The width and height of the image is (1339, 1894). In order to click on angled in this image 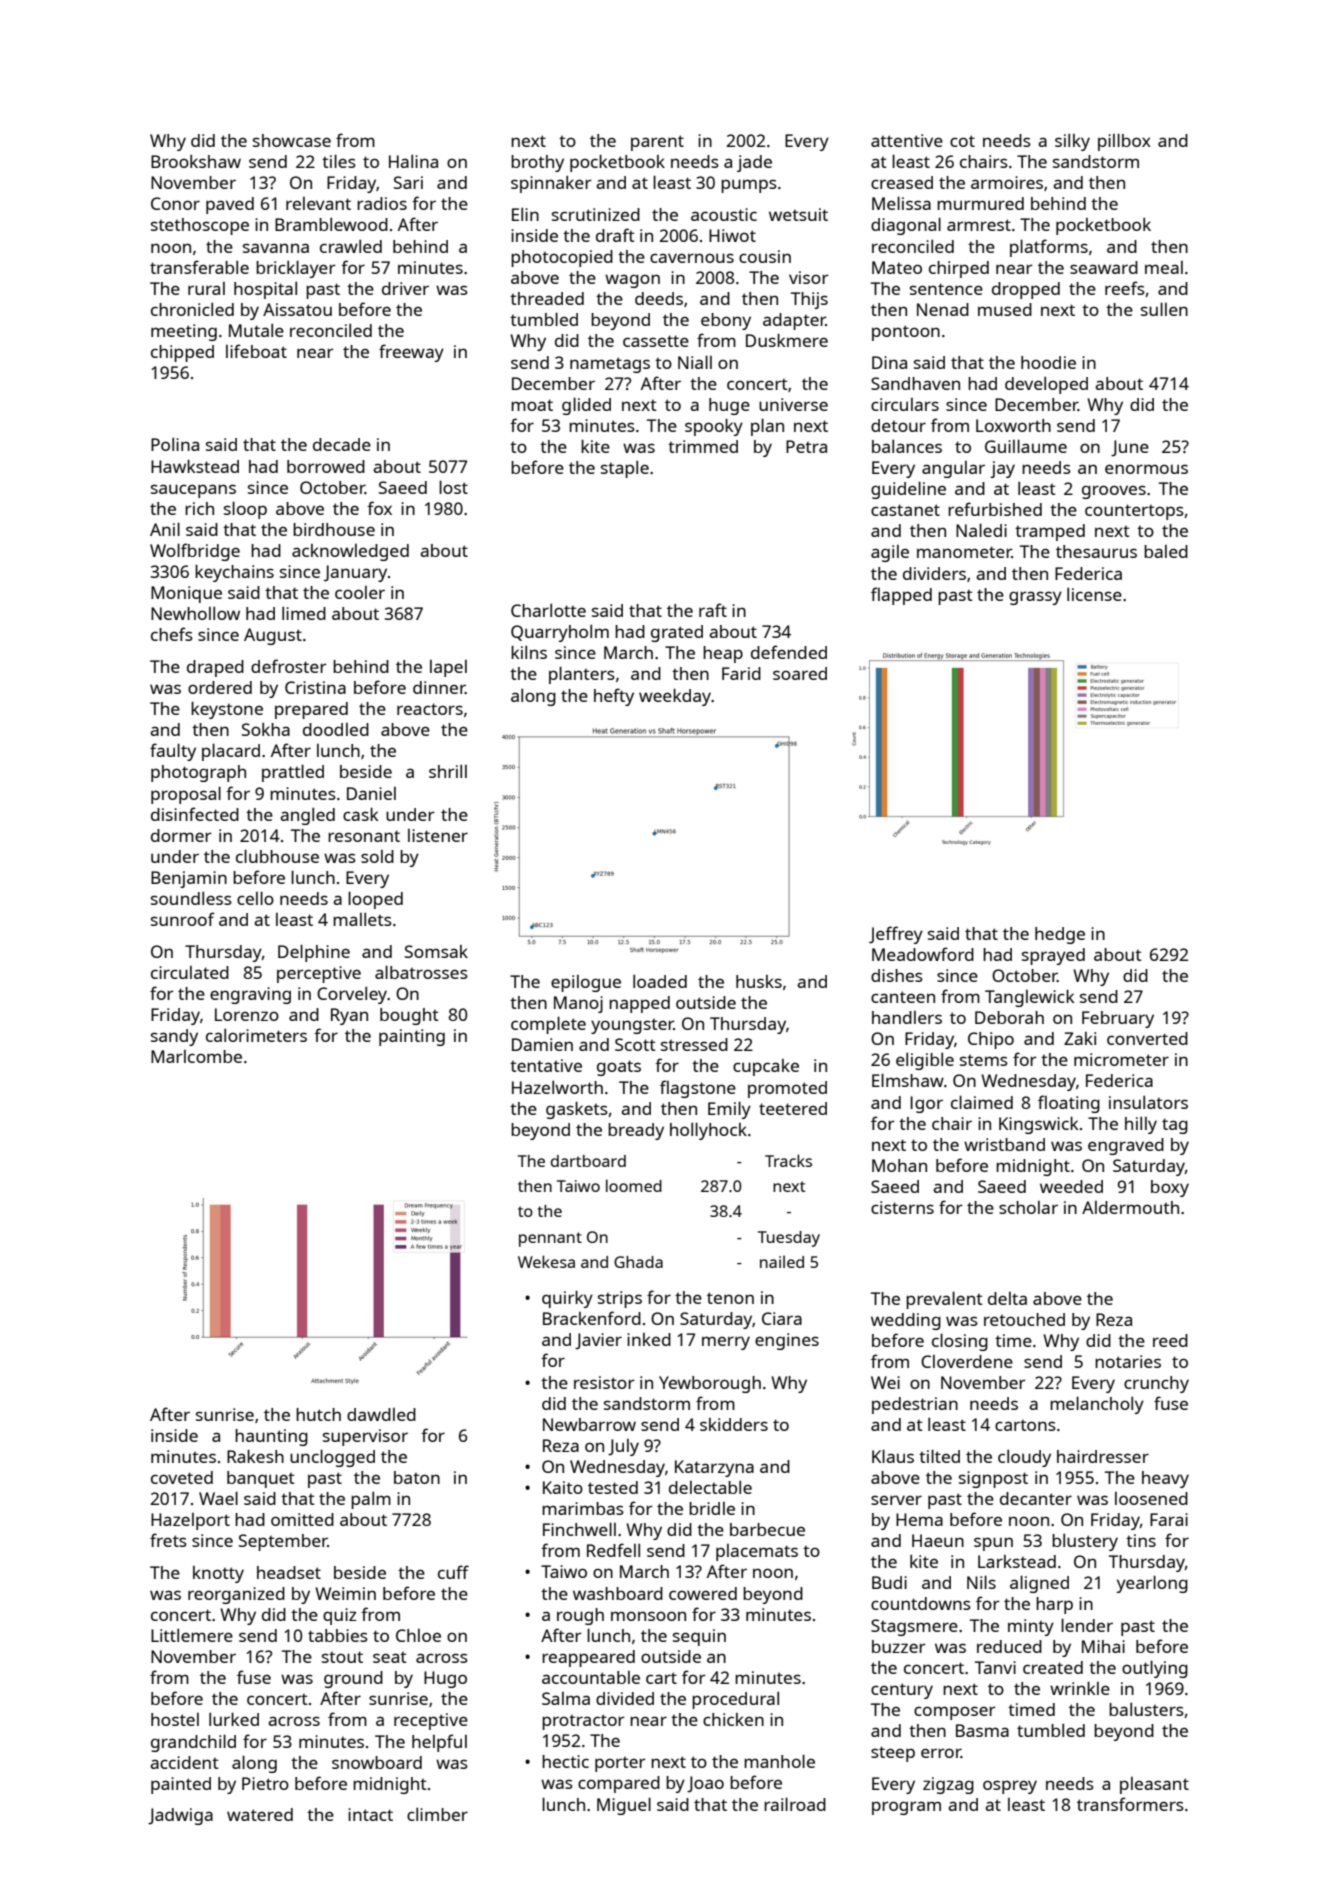, I will do `click(307, 816)`.
